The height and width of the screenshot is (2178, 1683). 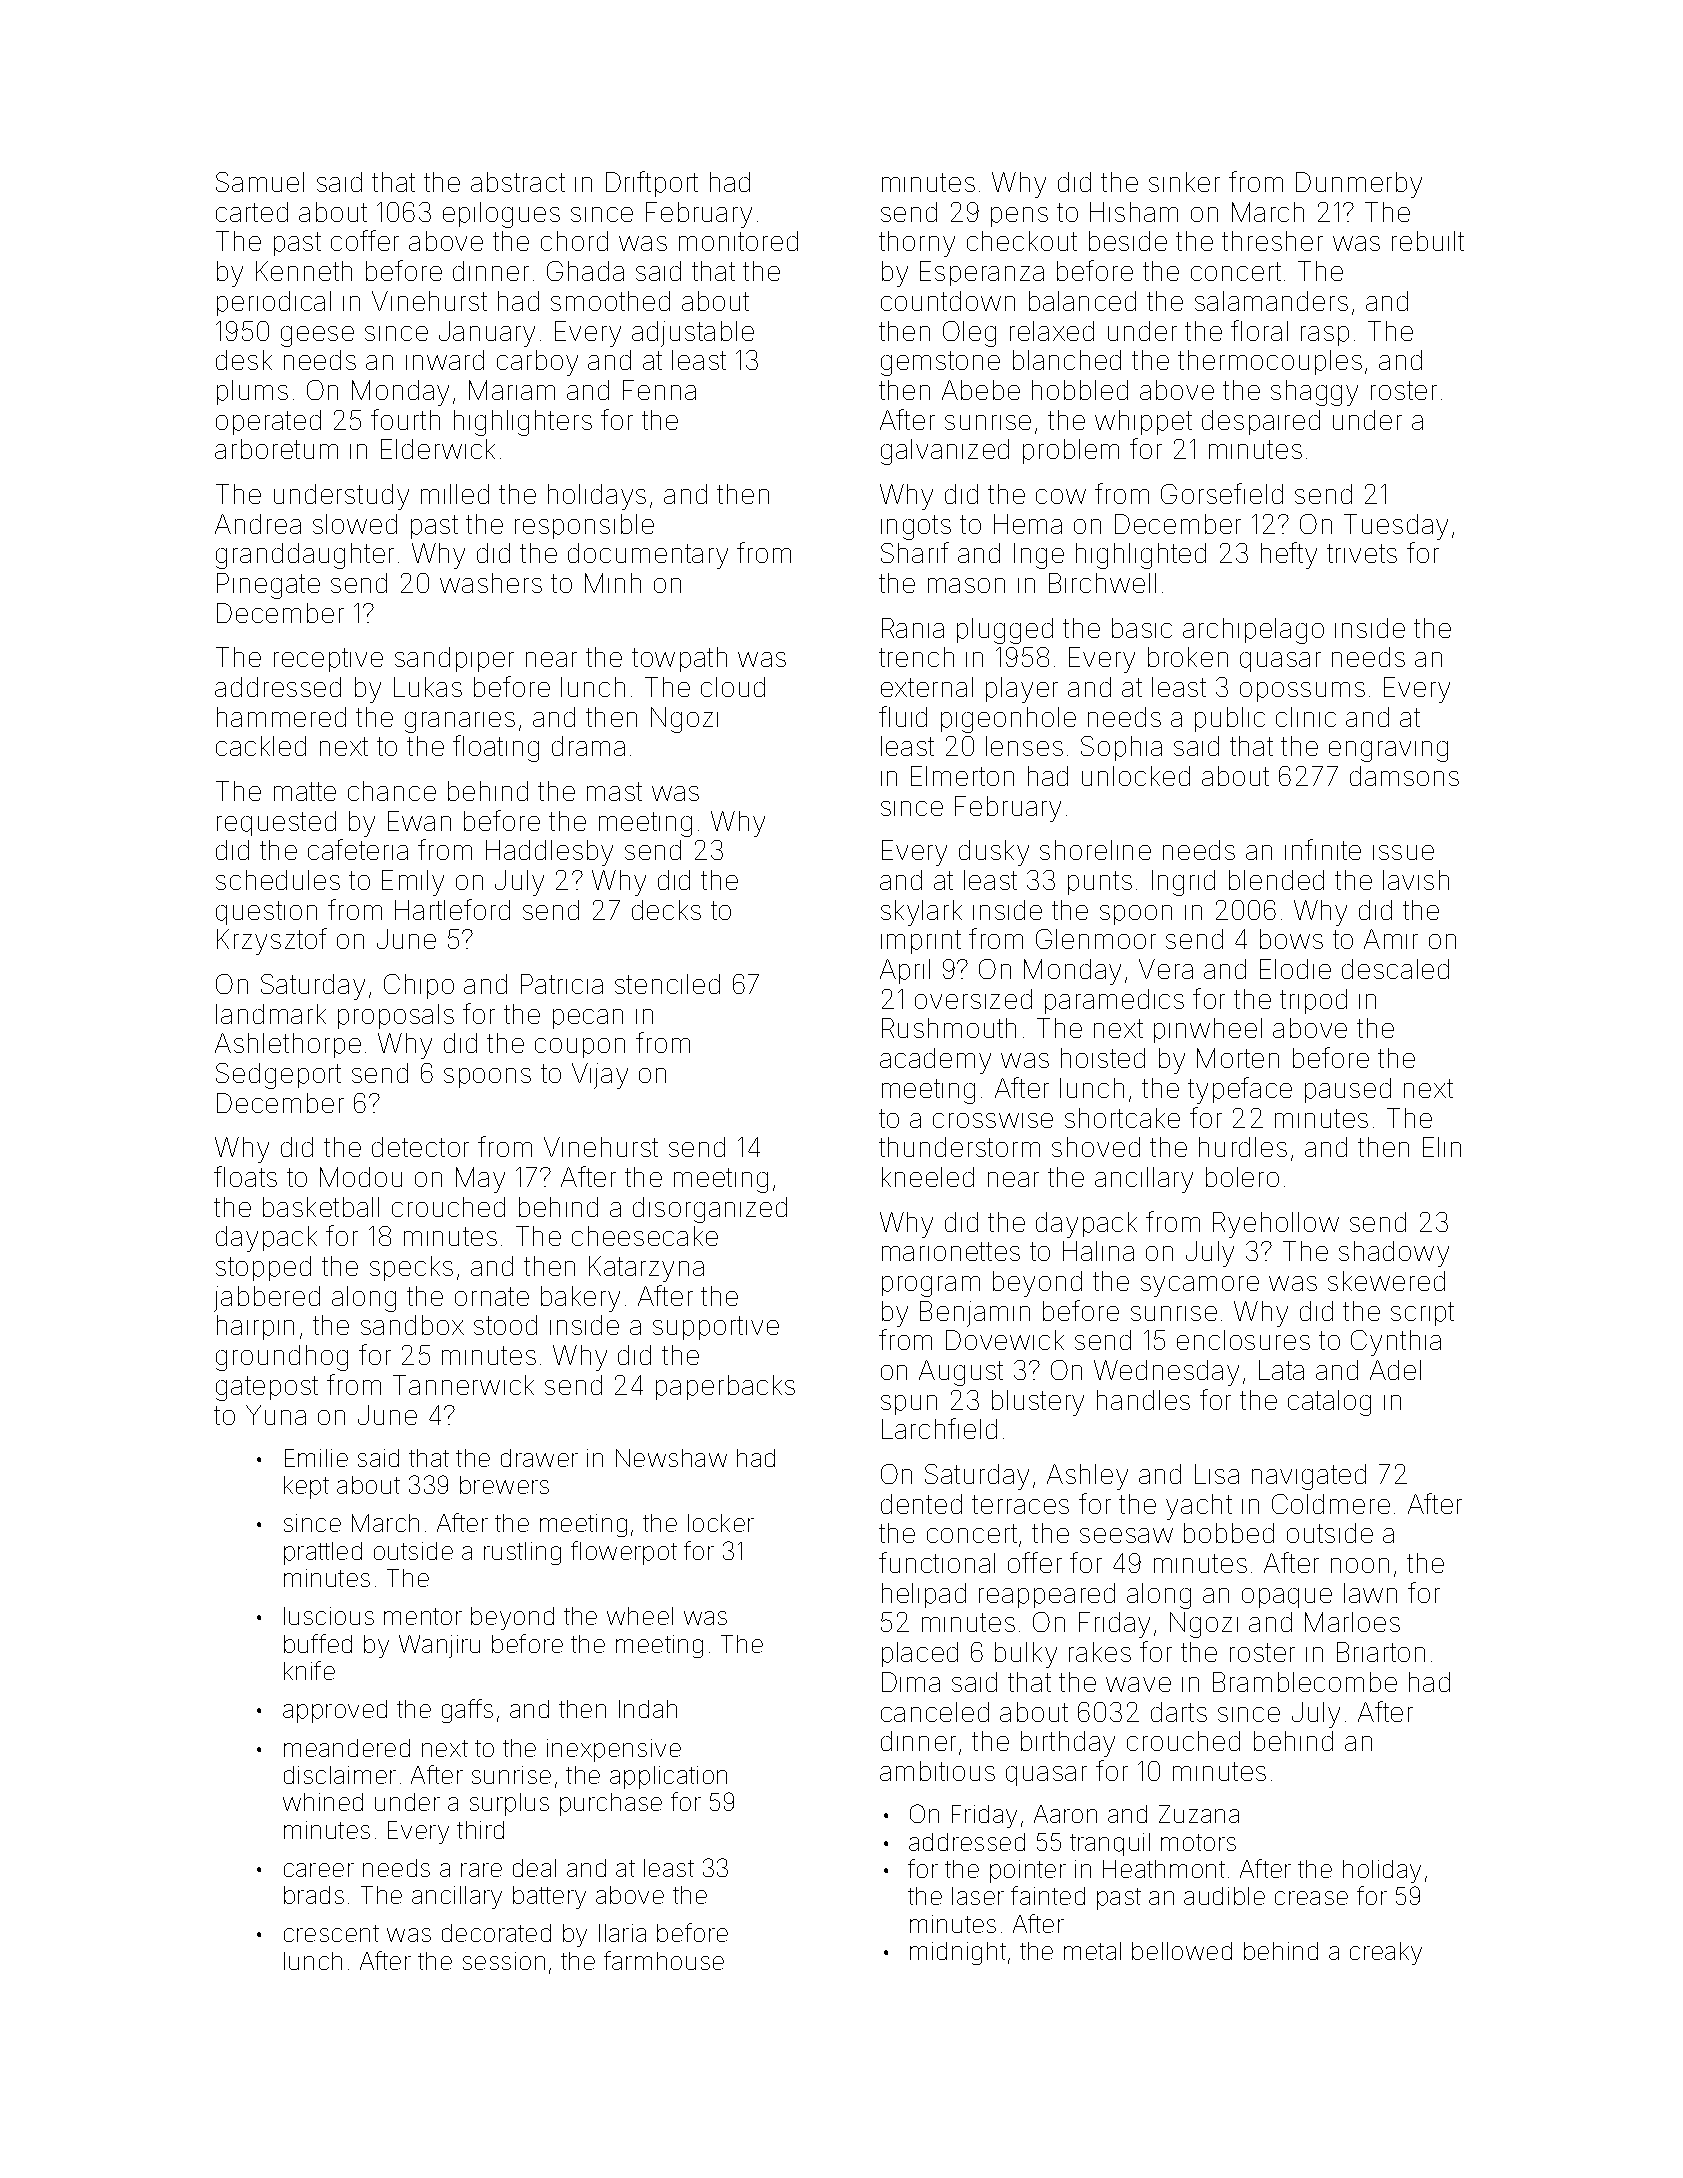 What do you see at coordinates (274, 303) in the screenshot?
I see `periodical` at bounding box center [274, 303].
